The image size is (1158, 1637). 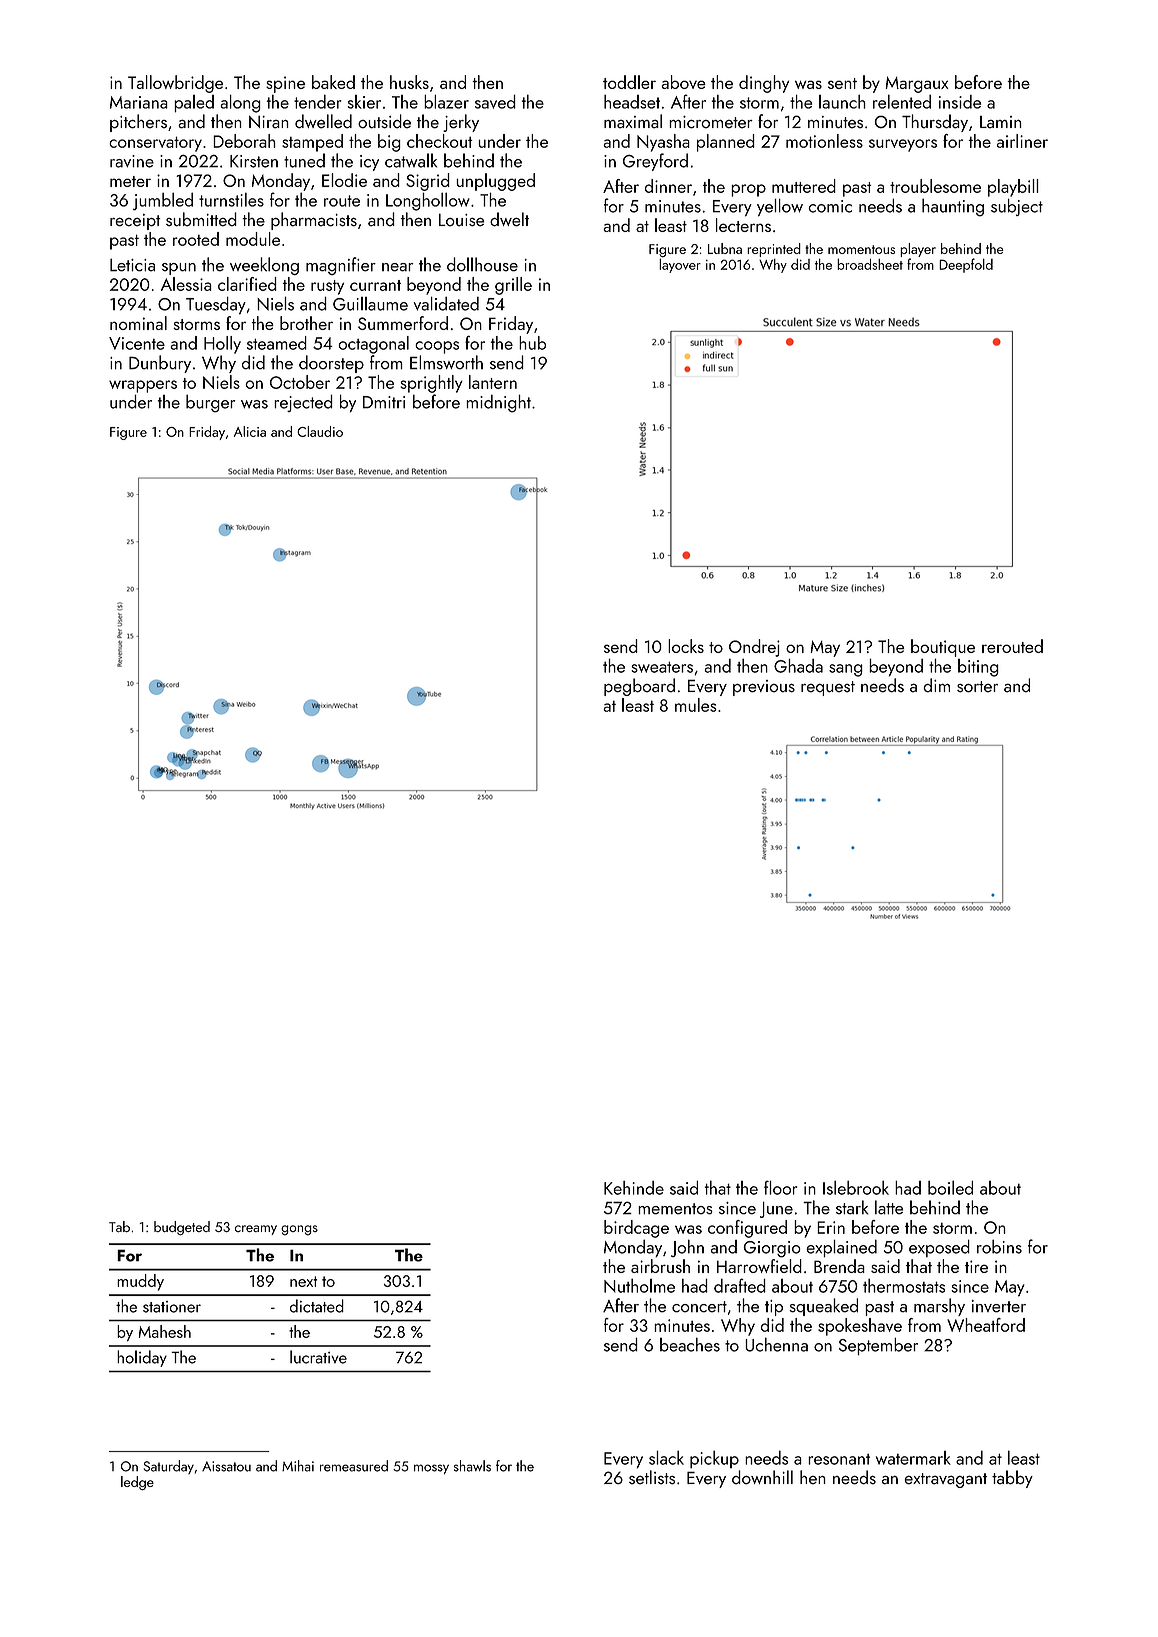 What do you see at coordinates (250, 431) in the screenshot?
I see `Alicia` at bounding box center [250, 431].
